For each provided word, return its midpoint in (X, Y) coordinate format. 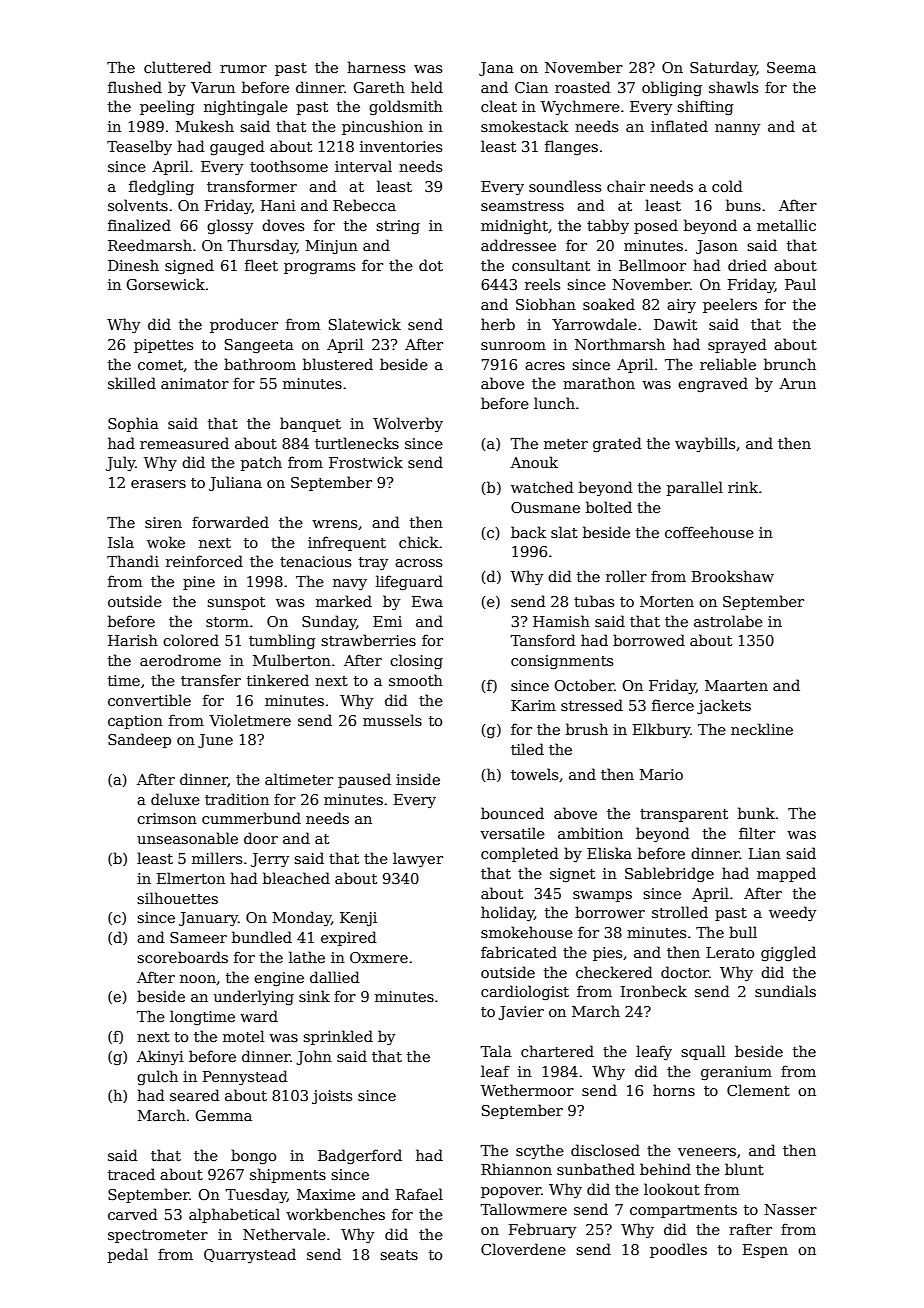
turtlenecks (357, 443)
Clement (758, 1090)
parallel (695, 488)
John (314, 1057)
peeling (167, 107)
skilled (132, 383)
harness (376, 67)
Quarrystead (250, 1255)
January (208, 919)
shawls (733, 87)
